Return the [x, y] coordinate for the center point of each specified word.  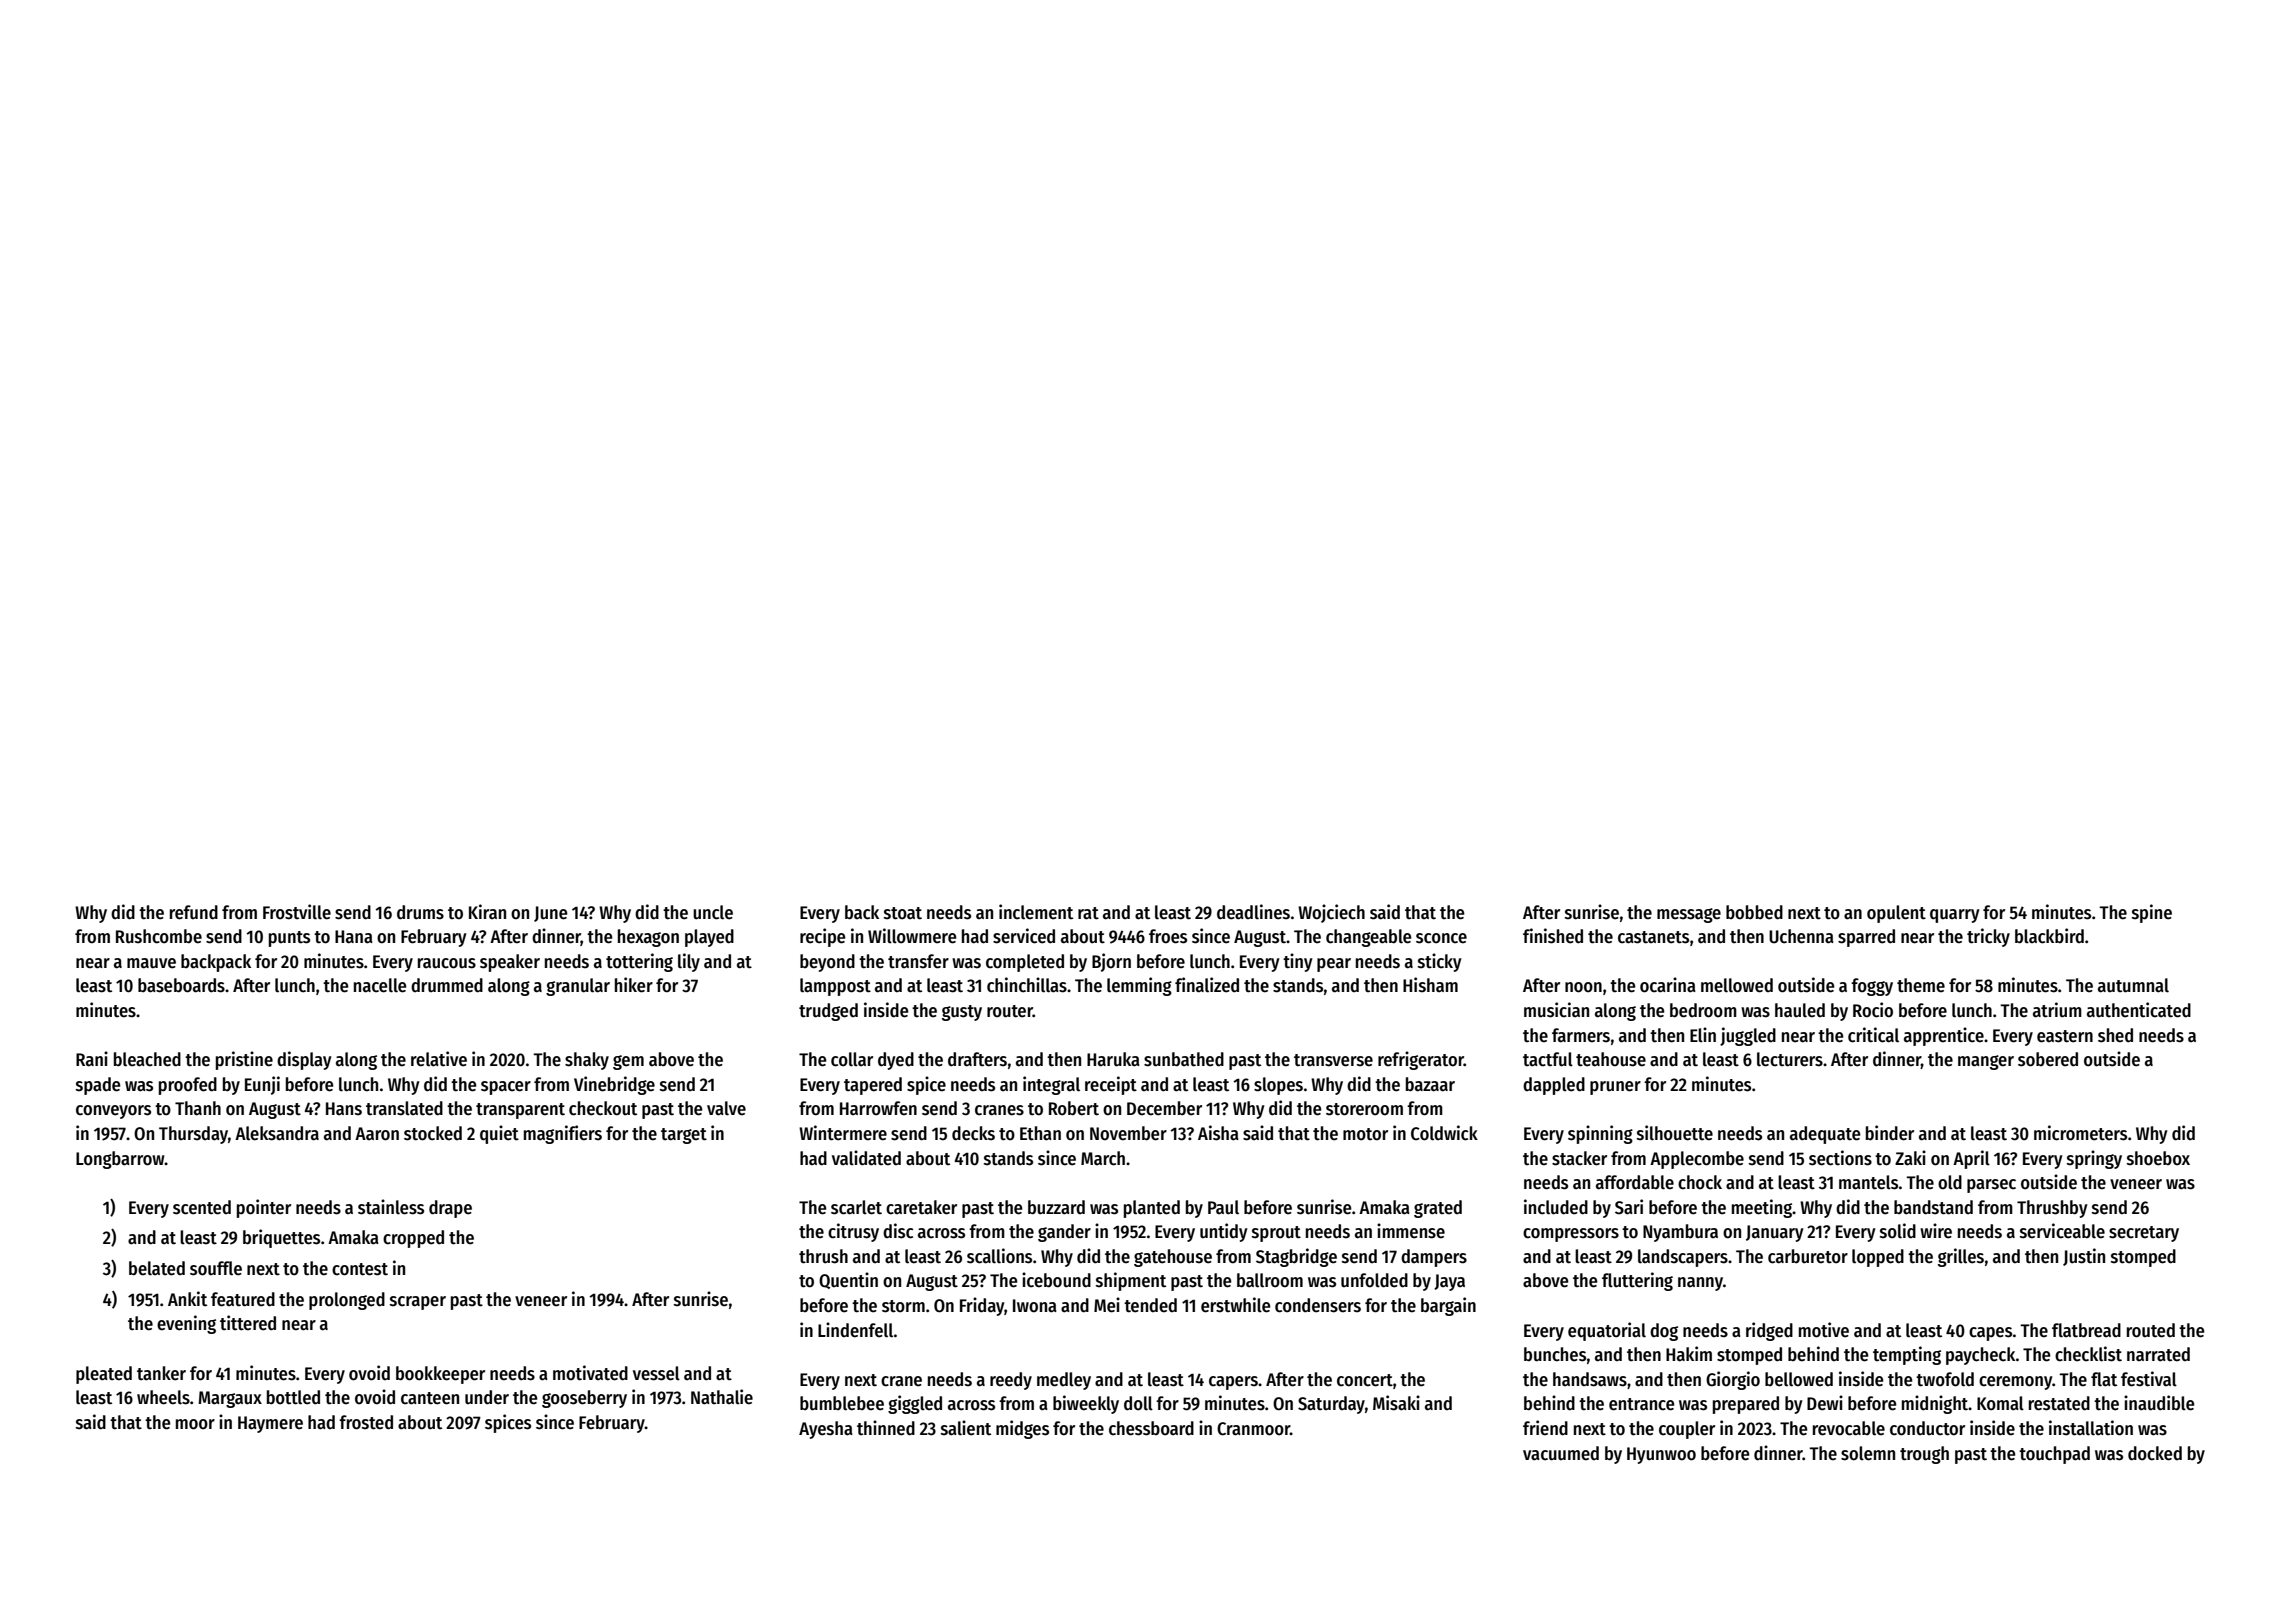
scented [202, 1207]
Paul [1223, 1207]
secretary [2144, 1234]
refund [194, 912]
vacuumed [1561, 1453]
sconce [1441, 938]
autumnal [2133, 985]
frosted [366, 1422]
